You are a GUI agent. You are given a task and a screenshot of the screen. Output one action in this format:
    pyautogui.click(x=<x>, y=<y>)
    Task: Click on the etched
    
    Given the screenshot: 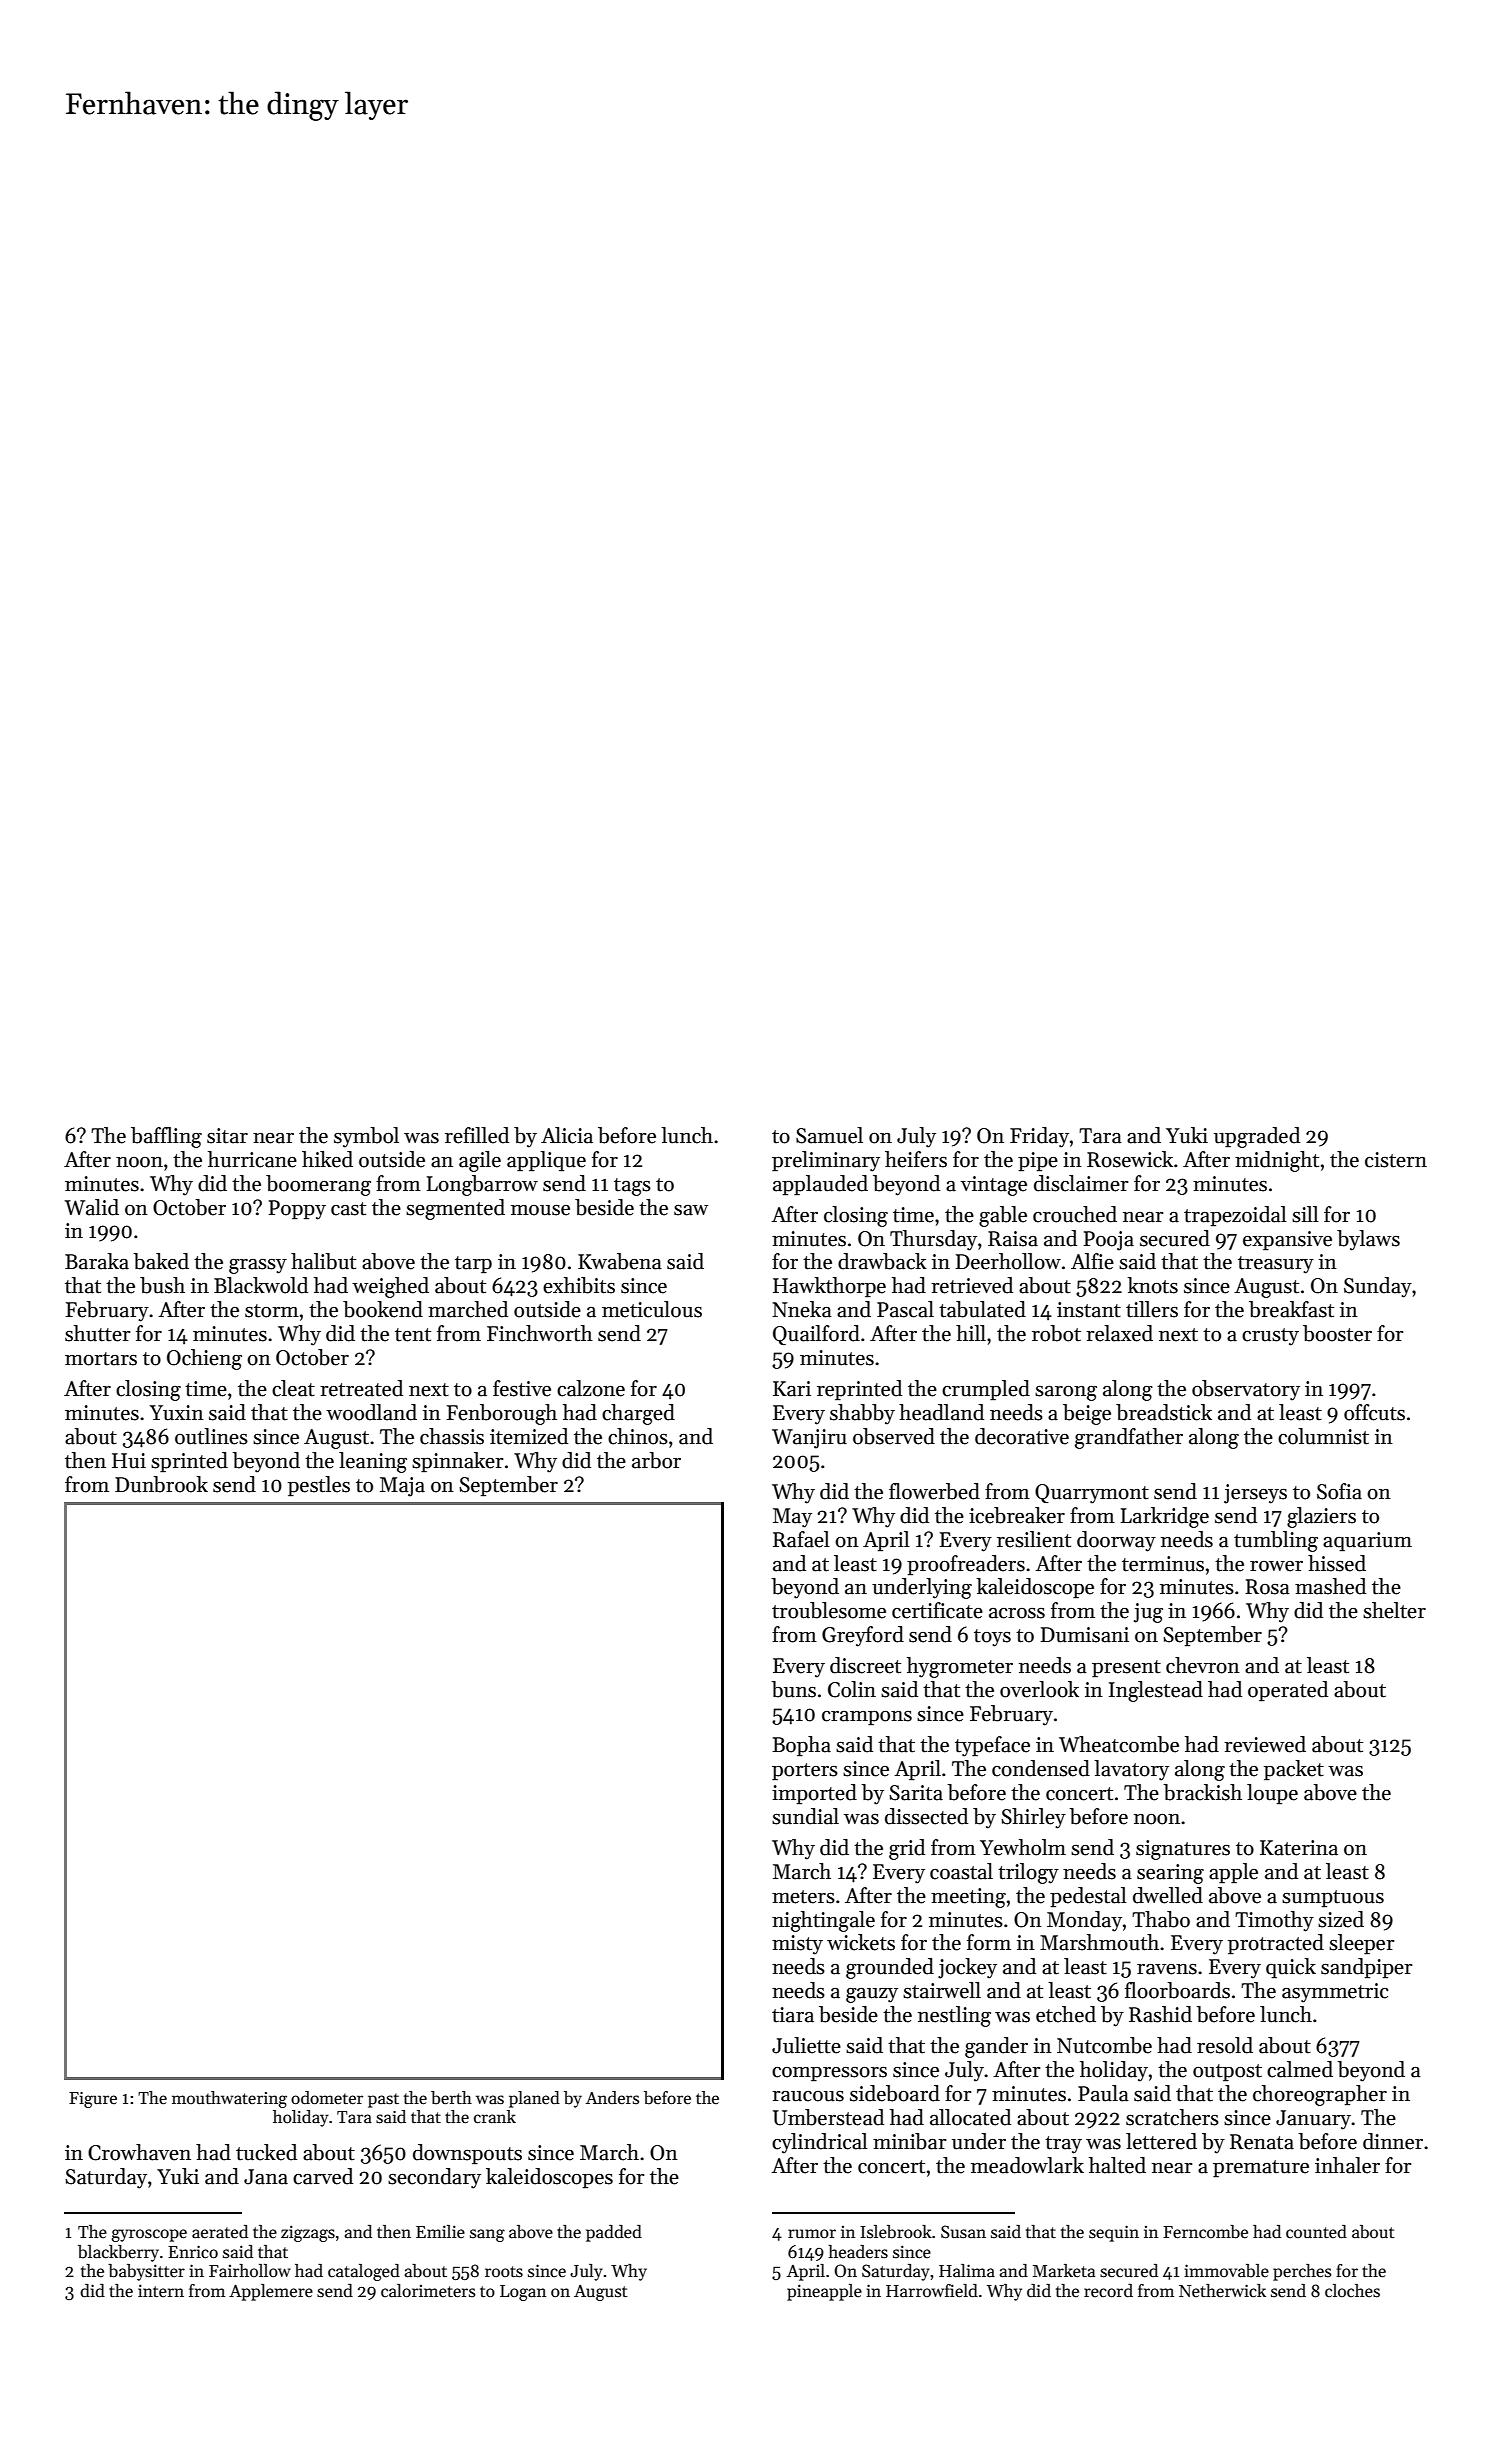 What is the action you would take?
    pyautogui.click(x=1066, y=2014)
